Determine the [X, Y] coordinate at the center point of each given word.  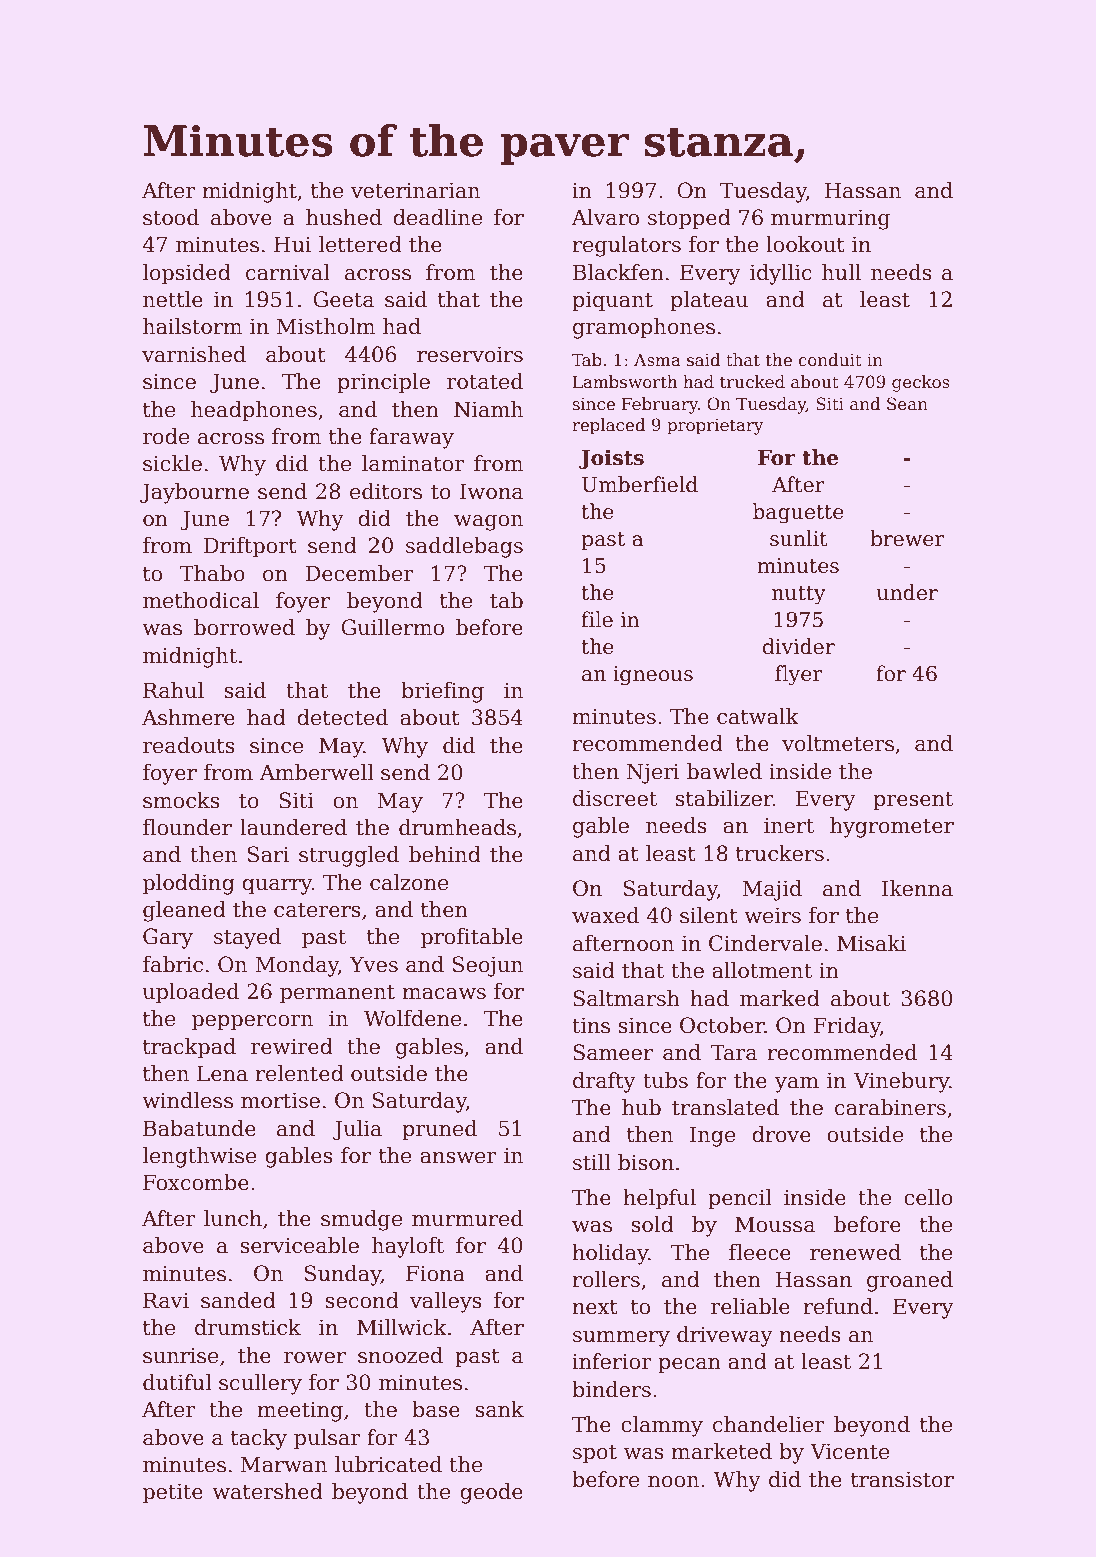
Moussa [775, 1224]
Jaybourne [194, 493]
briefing [442, 692]
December [359, 573]
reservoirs [470, 354]
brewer [907, 538]
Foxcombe [196, 1182]
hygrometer [892, 827]
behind [445, 854]
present [913, 801]
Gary [168, 938]
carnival [288, 272]
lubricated [388, 1464]
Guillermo [392, 627]
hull [841, 272]
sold [652, 1224]
